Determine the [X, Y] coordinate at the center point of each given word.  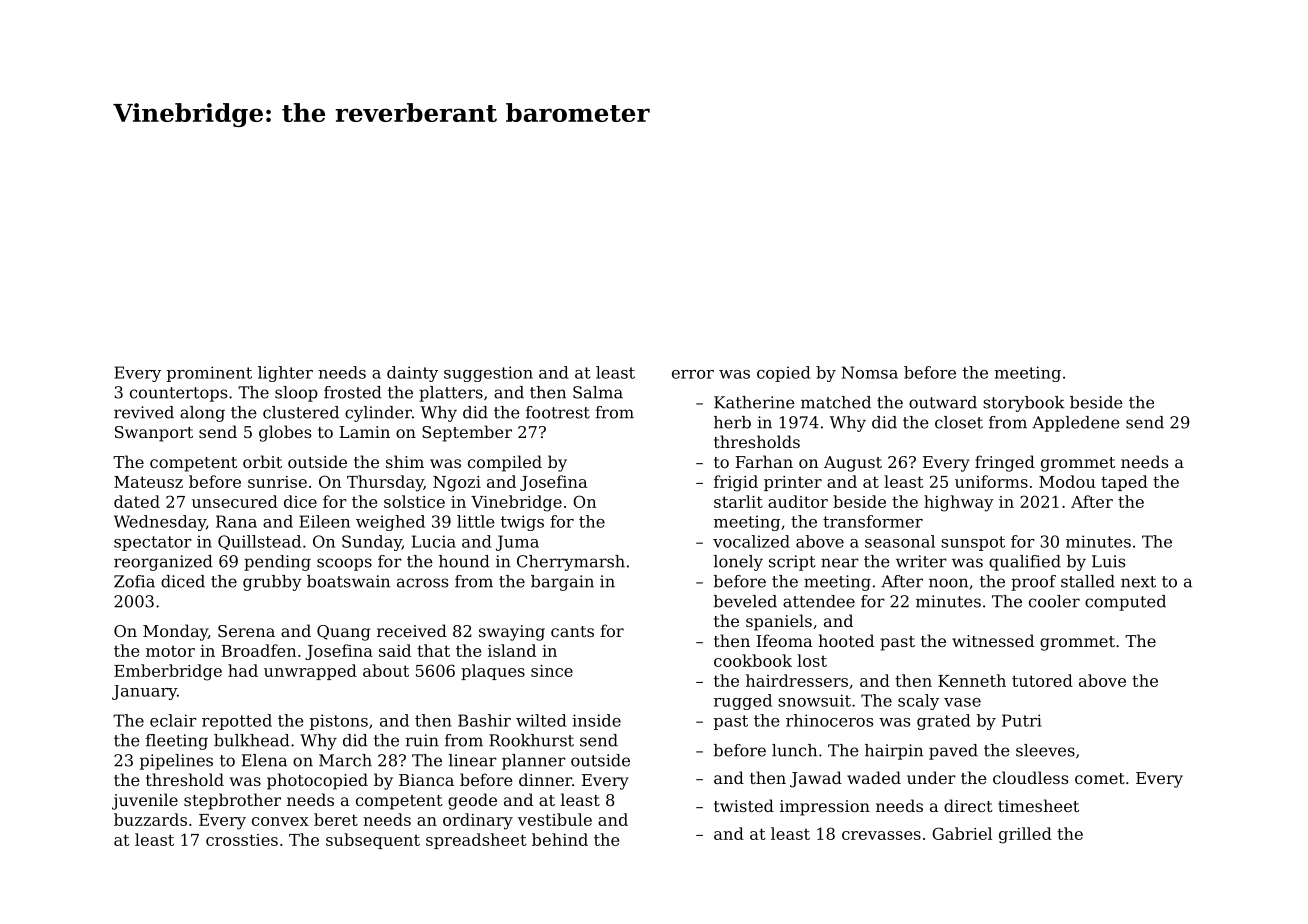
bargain [562, 583]
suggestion [488, 374]
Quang [343, 633]
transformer [873, 521]
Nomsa [870, 372]
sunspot [973, 543]
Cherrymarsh [571, 563]
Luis [1108, 561]
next [1138, 582]
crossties [242, 840]
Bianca [426, 780]
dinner [545, 779]
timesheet [1038, 805]
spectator [153, 543]
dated [137, 501]
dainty [412, 374]
